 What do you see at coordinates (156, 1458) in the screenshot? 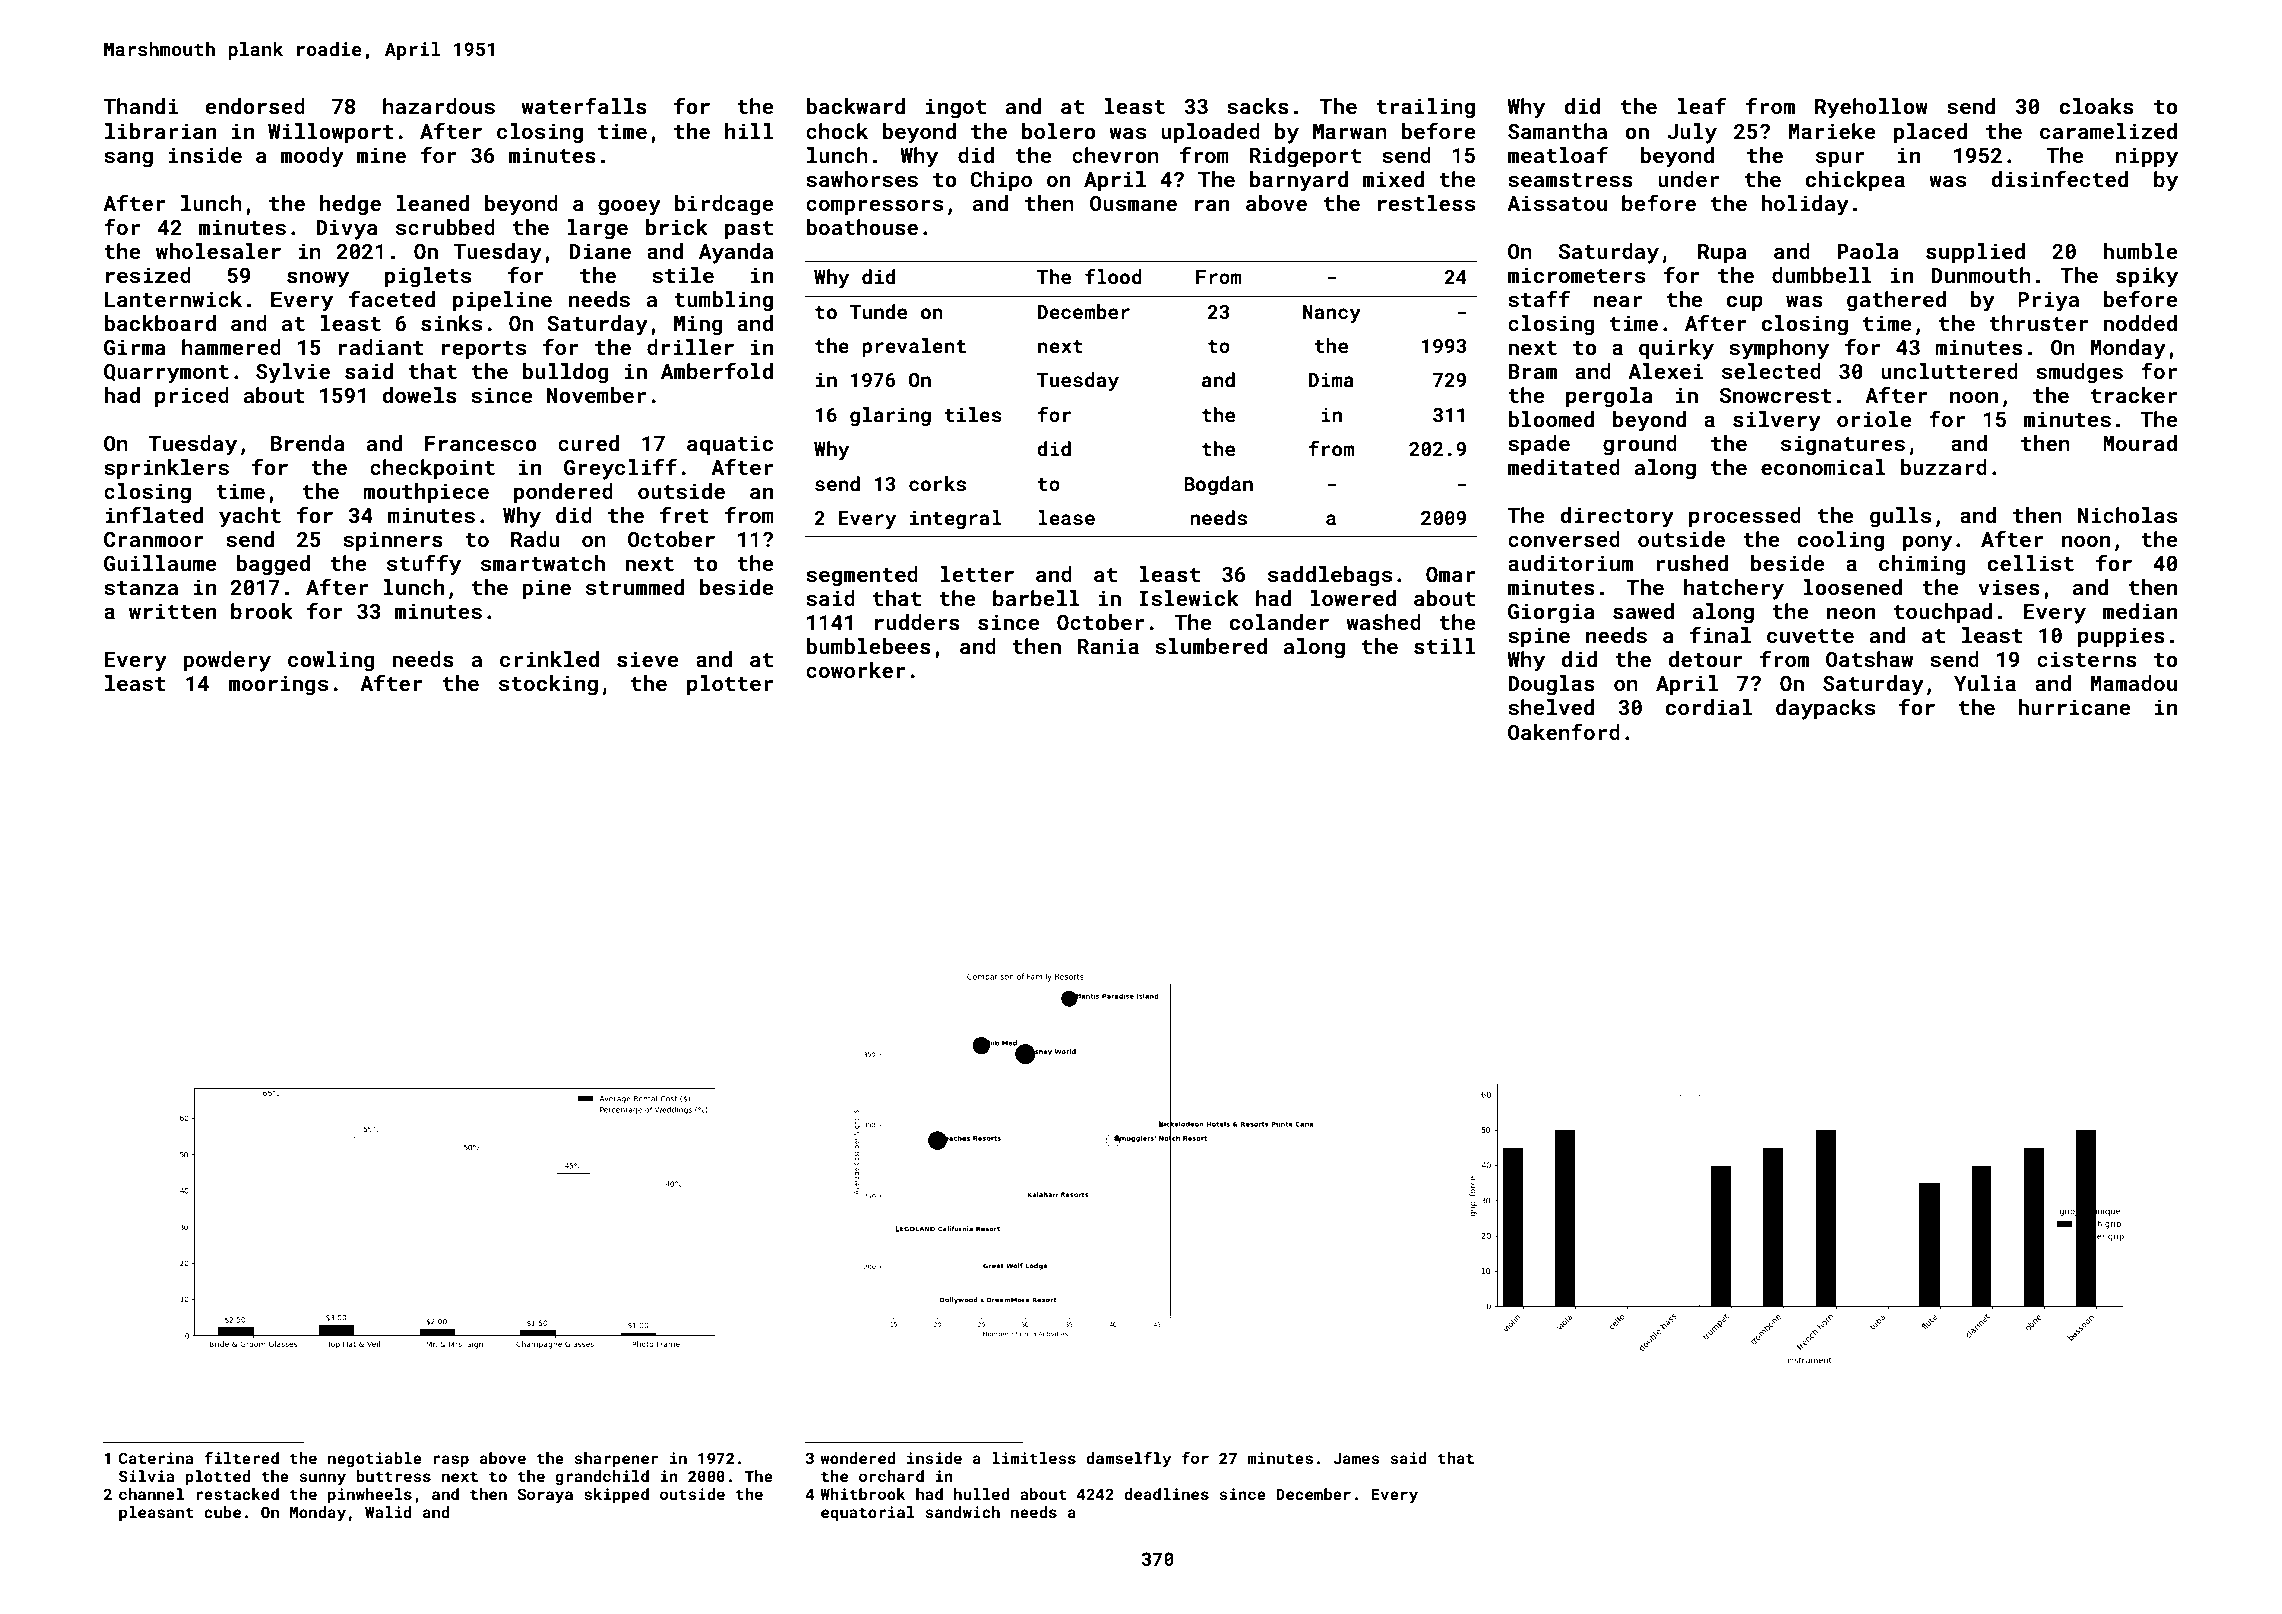
I see `Caterina` at bounding box center [156, 1458].
